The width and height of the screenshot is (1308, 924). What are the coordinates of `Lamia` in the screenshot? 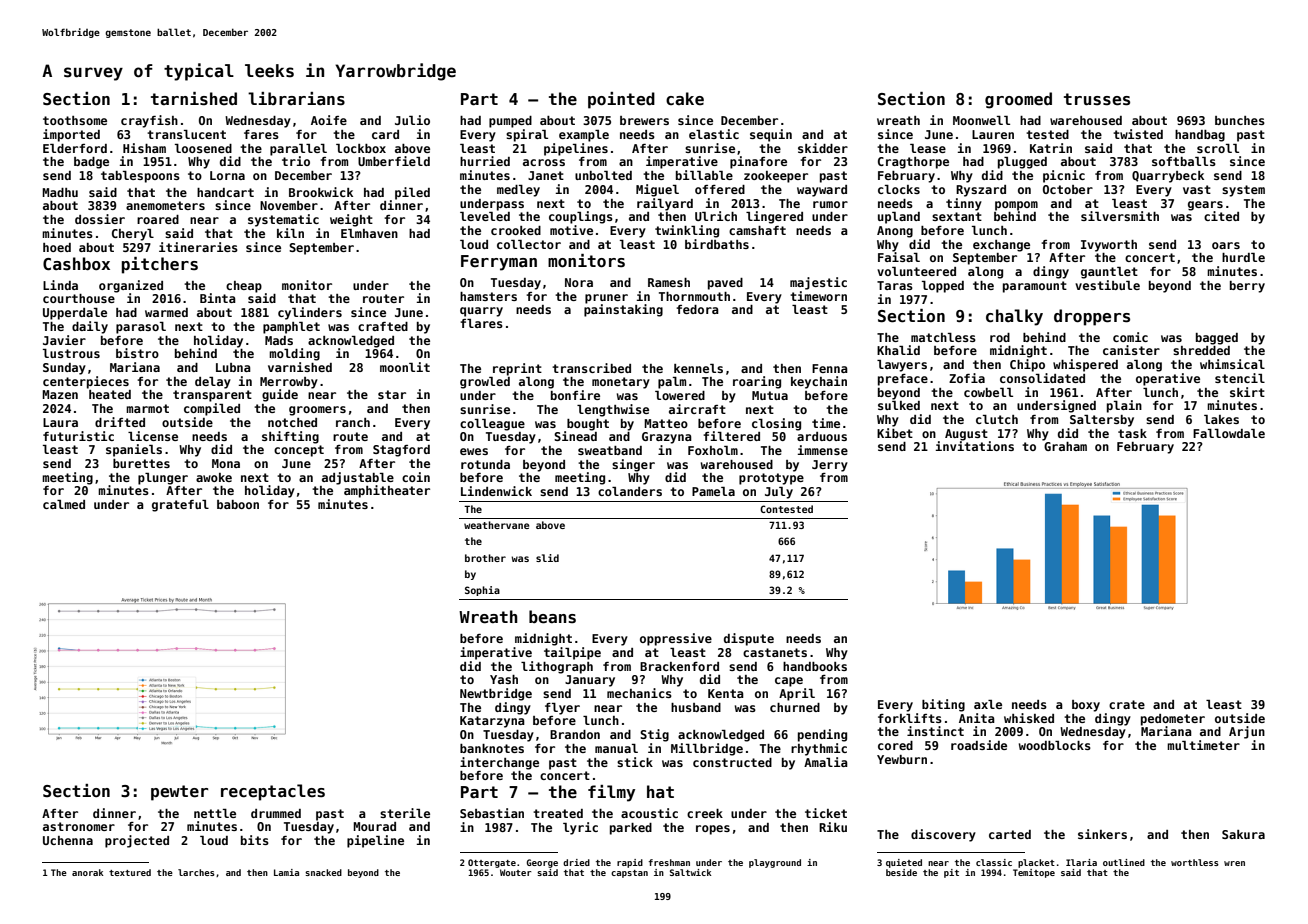 It's located at (286, 872).
